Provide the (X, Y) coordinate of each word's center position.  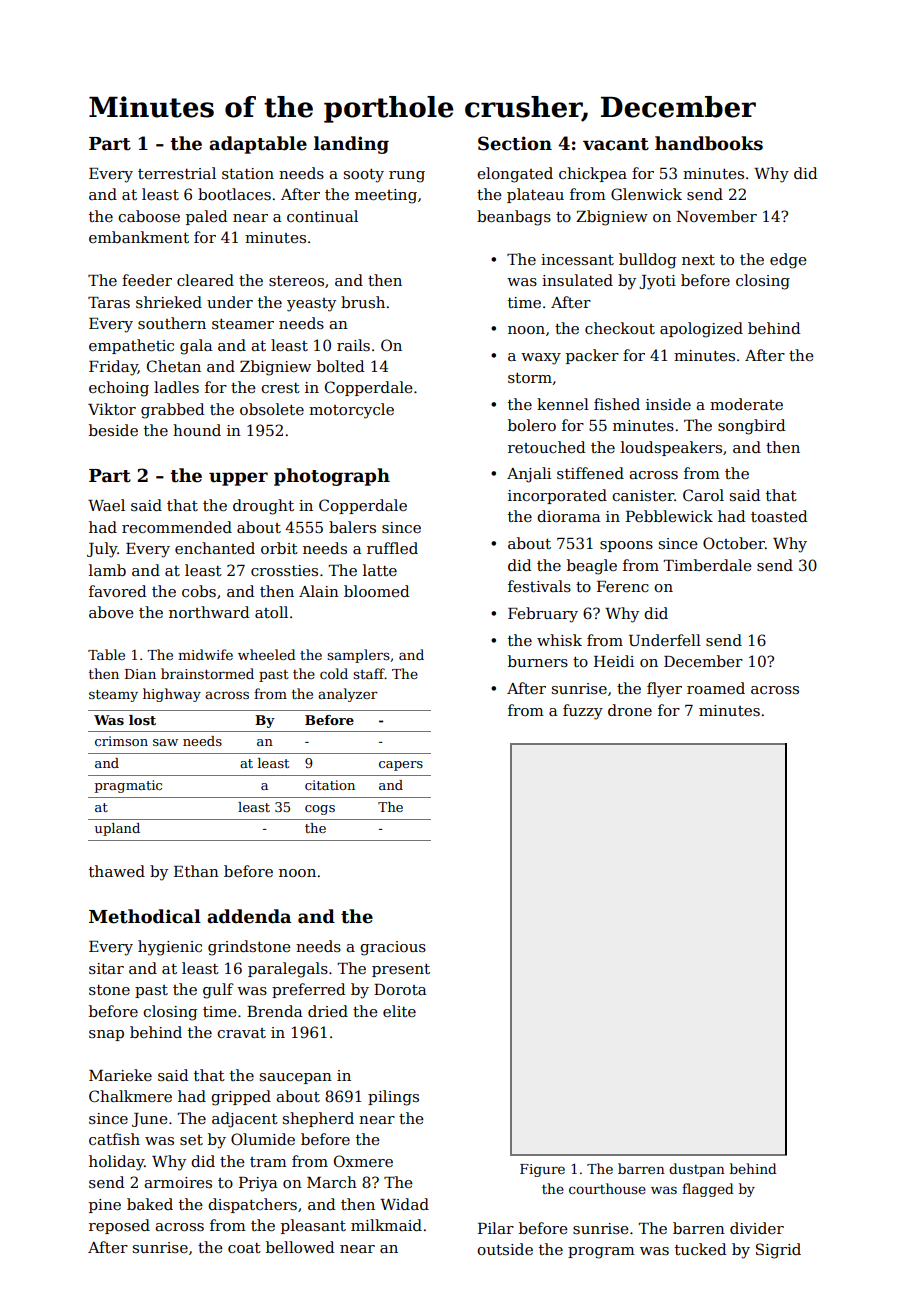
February (543, 615)
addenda (249, 916)
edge (788, 261)
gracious (393, 948)
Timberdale (707, 565)
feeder (147, 280)
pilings (393, 1098)
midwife (205, 654)
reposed (119, 1226)
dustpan (697, 1170)
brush (363, 302)
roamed (716, 688)
